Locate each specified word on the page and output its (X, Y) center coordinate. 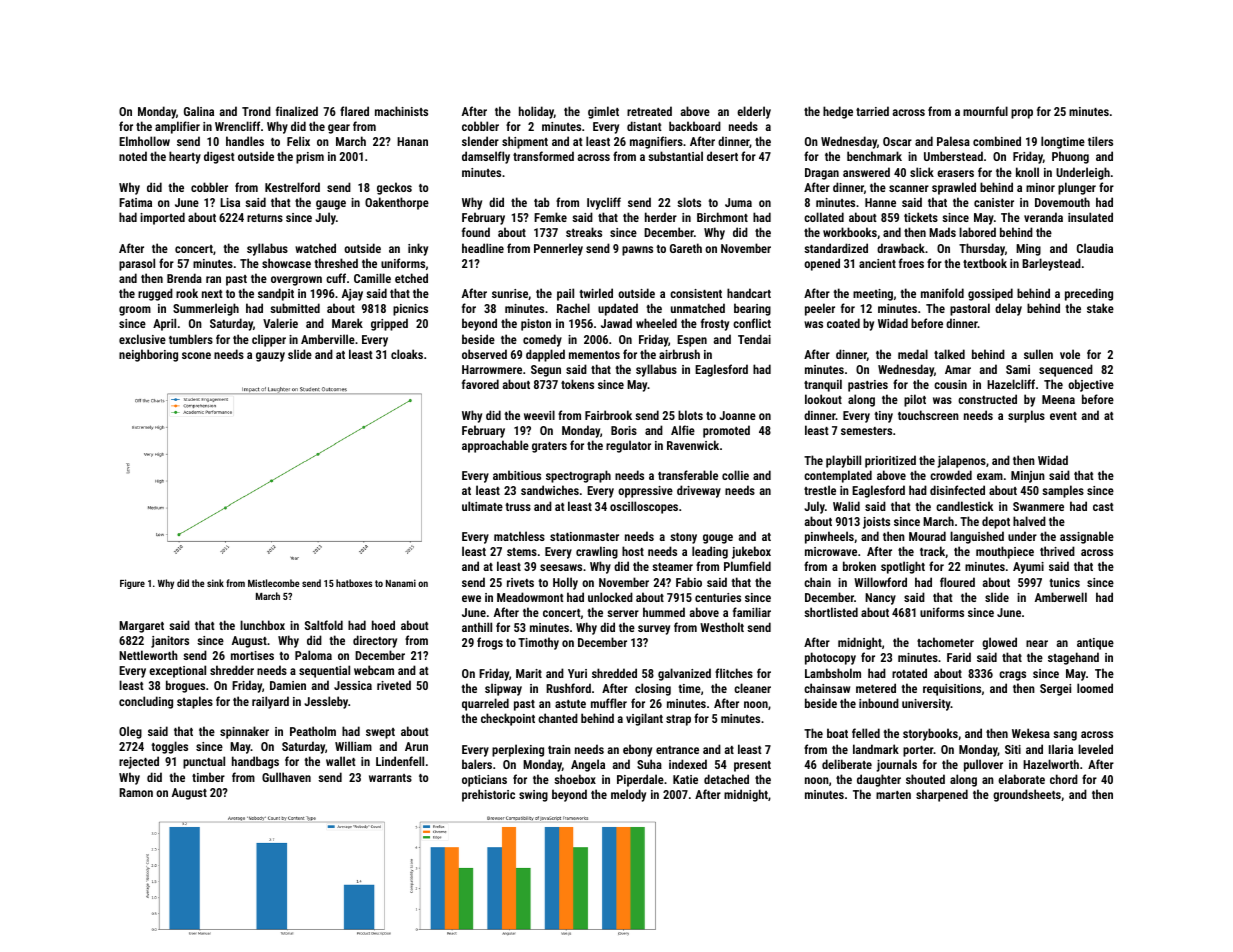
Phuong (1070, 157)
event (1063, 416)
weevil (539, 415)
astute (570, 704)
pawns (637, 251)
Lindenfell (400, 761)
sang (1065, 736)
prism (310, 158)
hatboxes (354, 583)
